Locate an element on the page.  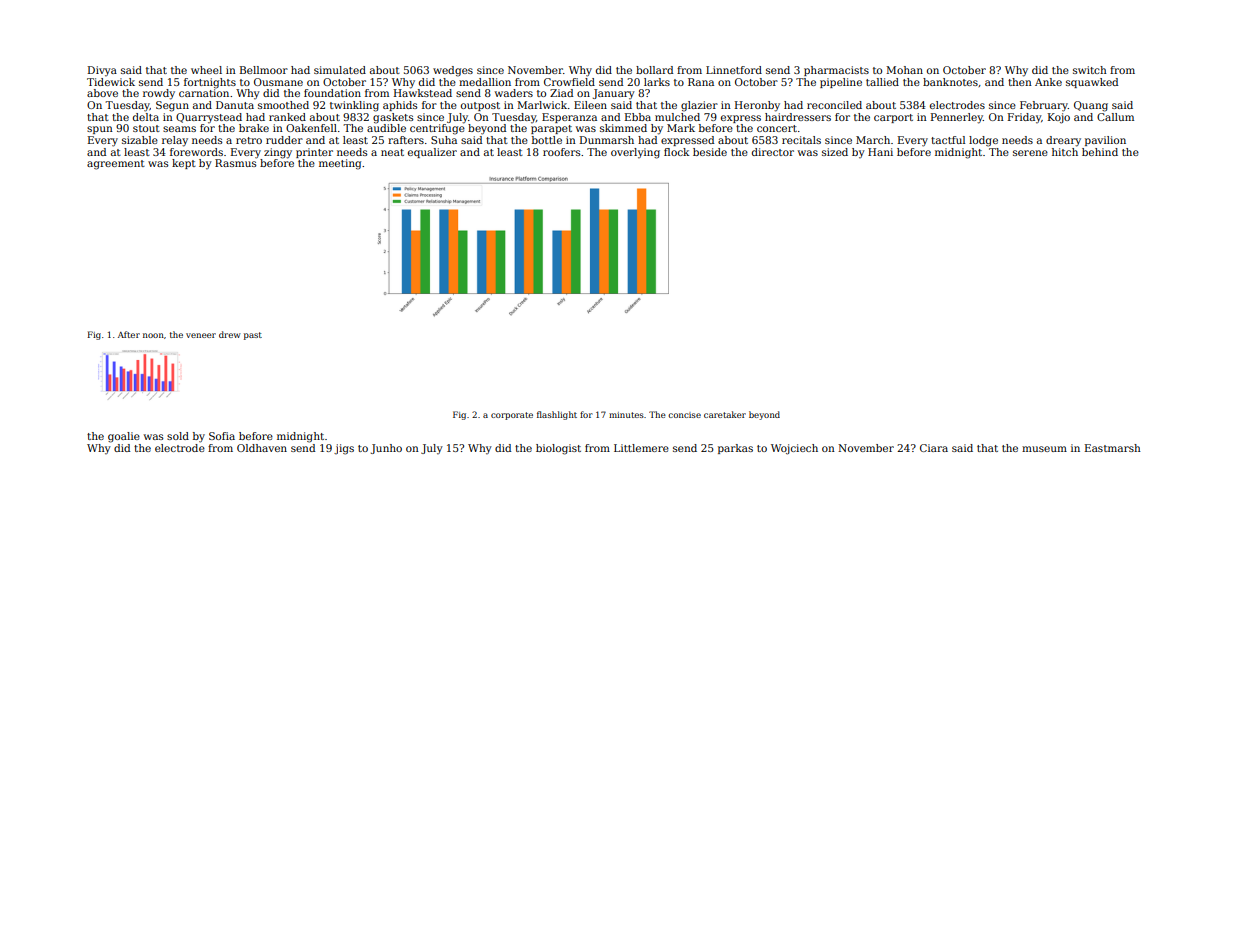
Linnetford is located at coordinates (734, 70).
